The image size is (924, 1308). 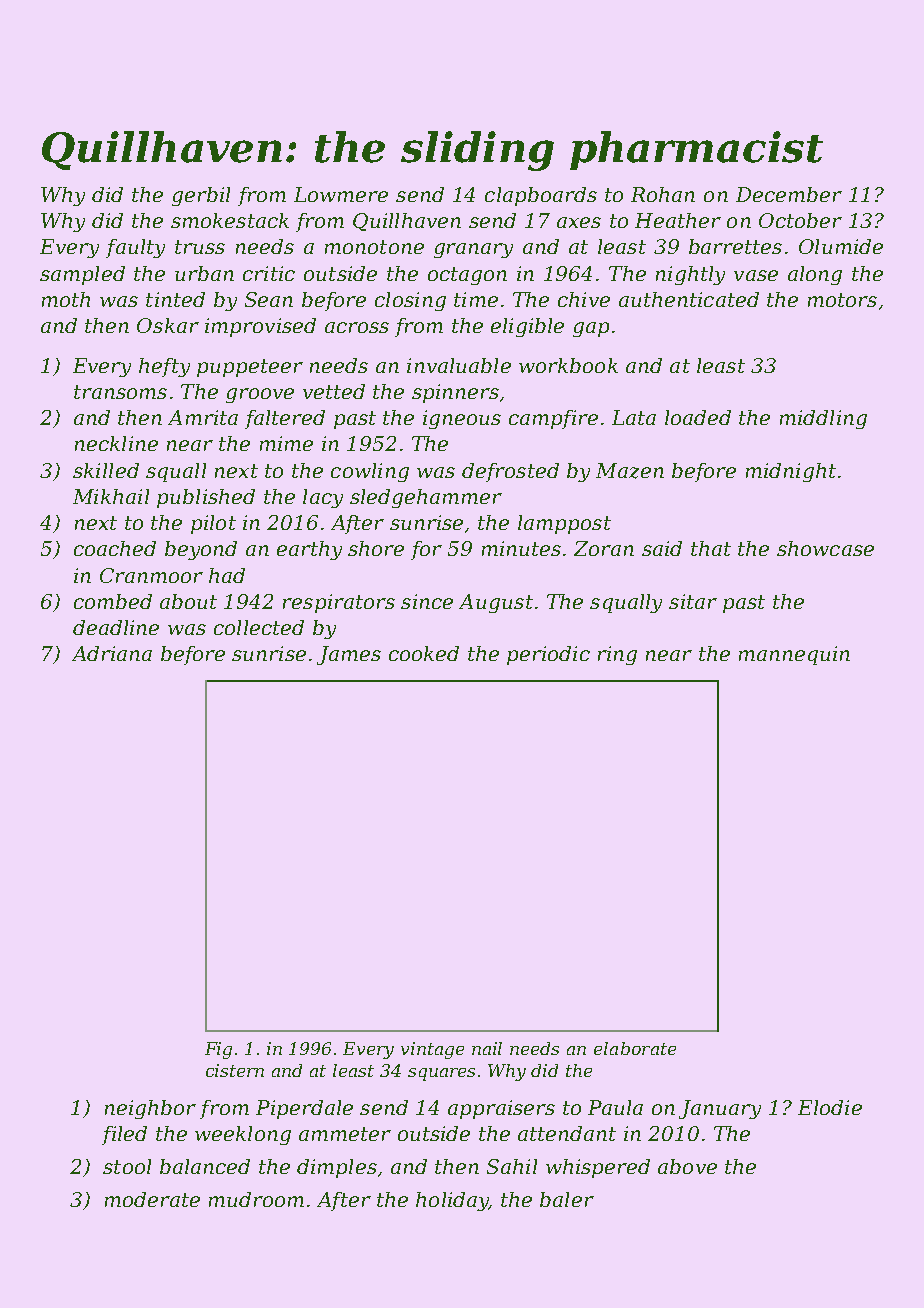 I want to click on across, so click(x=357, y=327).
